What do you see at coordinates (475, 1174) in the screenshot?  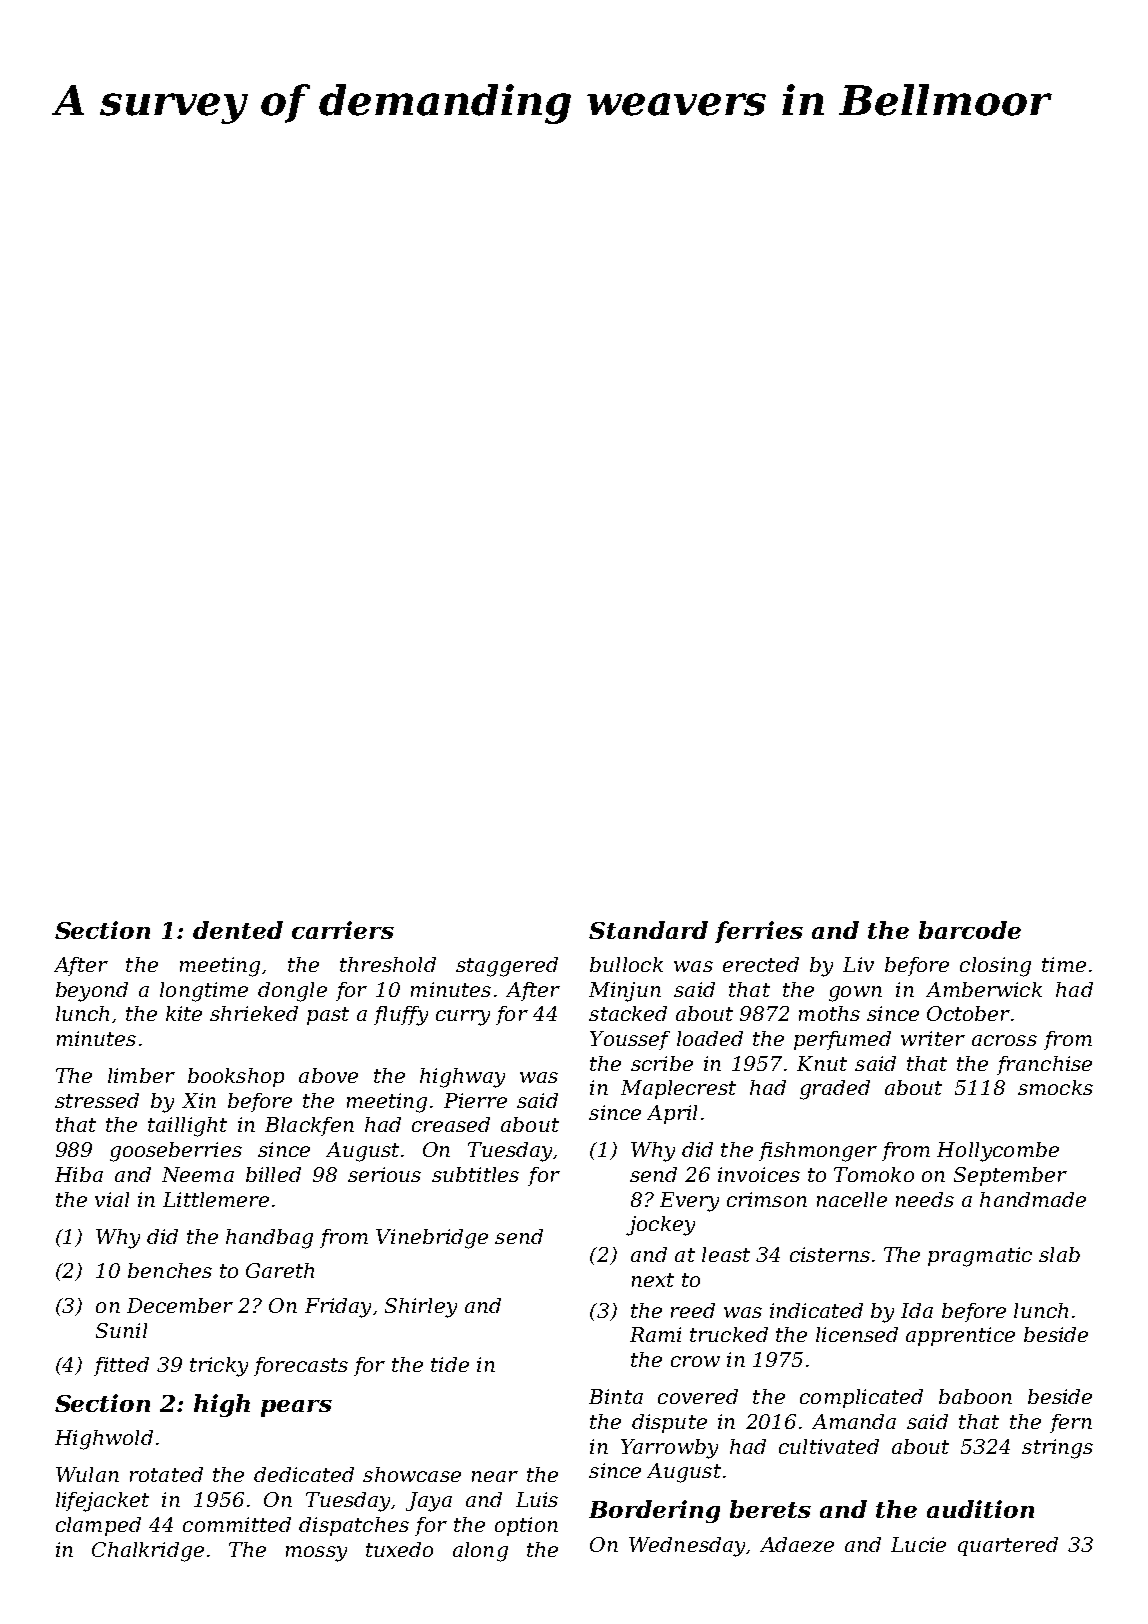 I see `subtitles` at bounding box center [475, 1174].
